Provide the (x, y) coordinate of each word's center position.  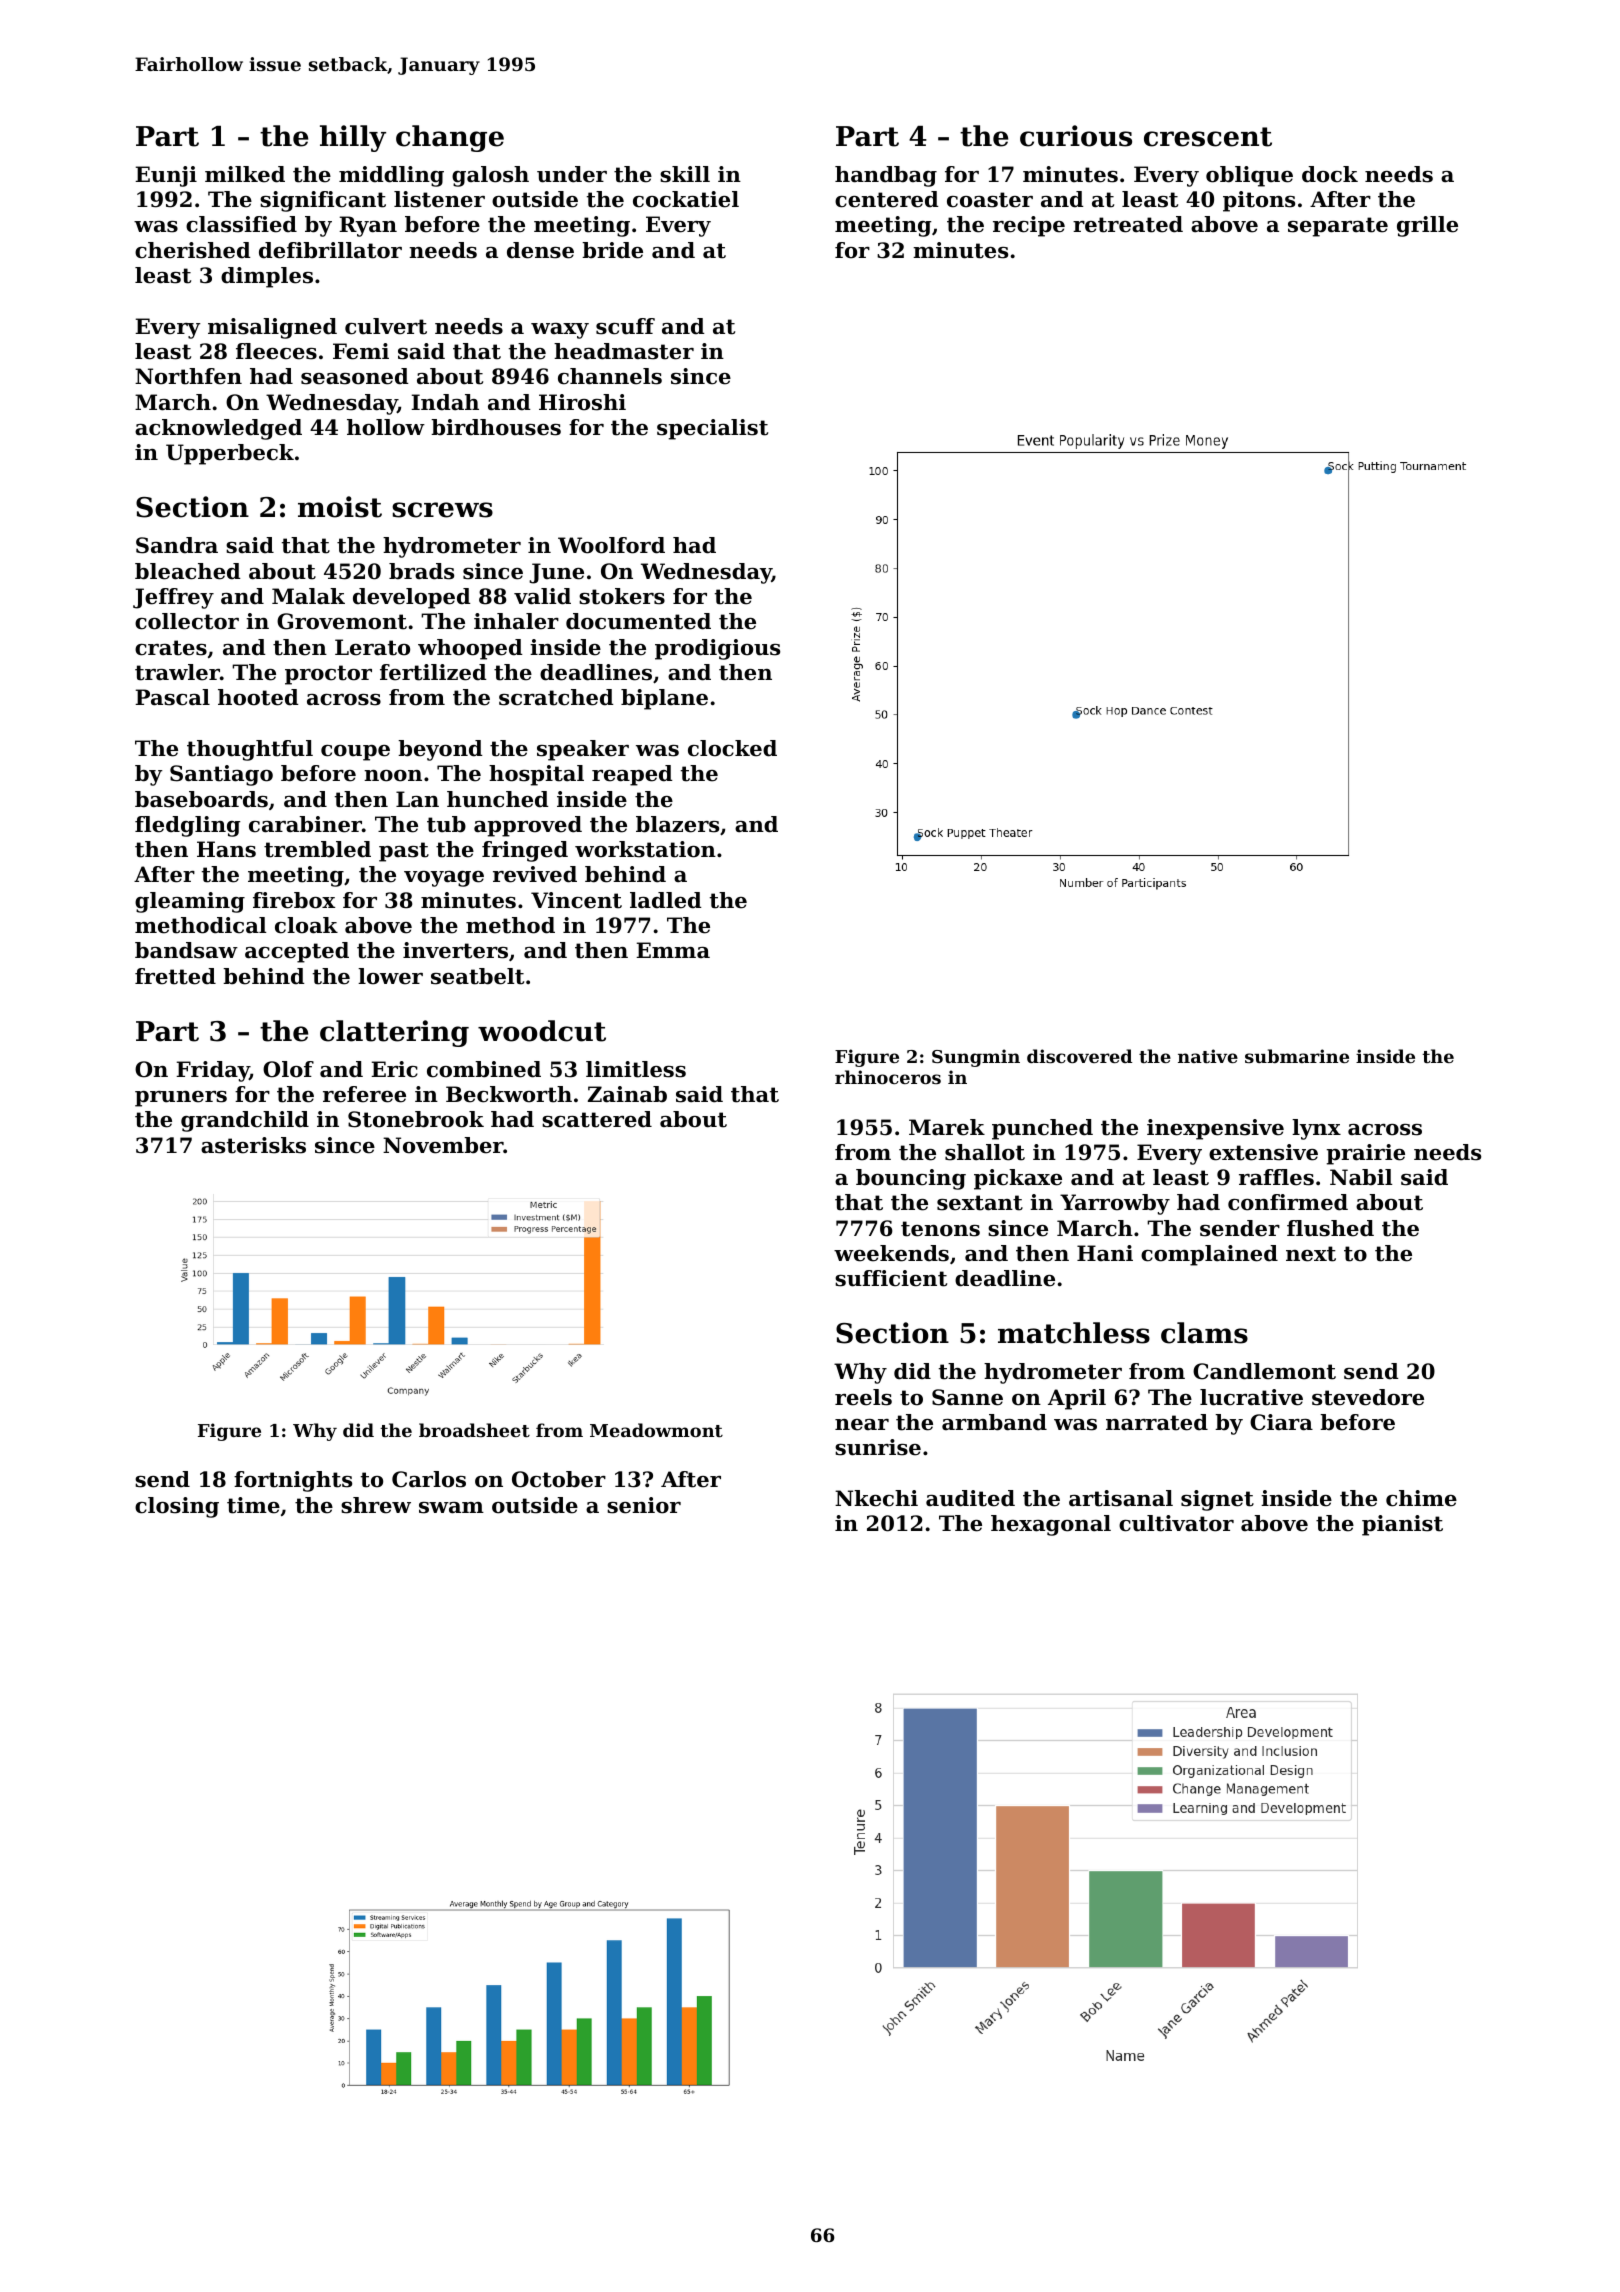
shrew (376, 1505)
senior (644, 1505)
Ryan (368, 226)
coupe (355, 753)
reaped (632, 775)
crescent (1208, 137)
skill (685, 174)
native (1208, 1056)
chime (1421, 1498)
